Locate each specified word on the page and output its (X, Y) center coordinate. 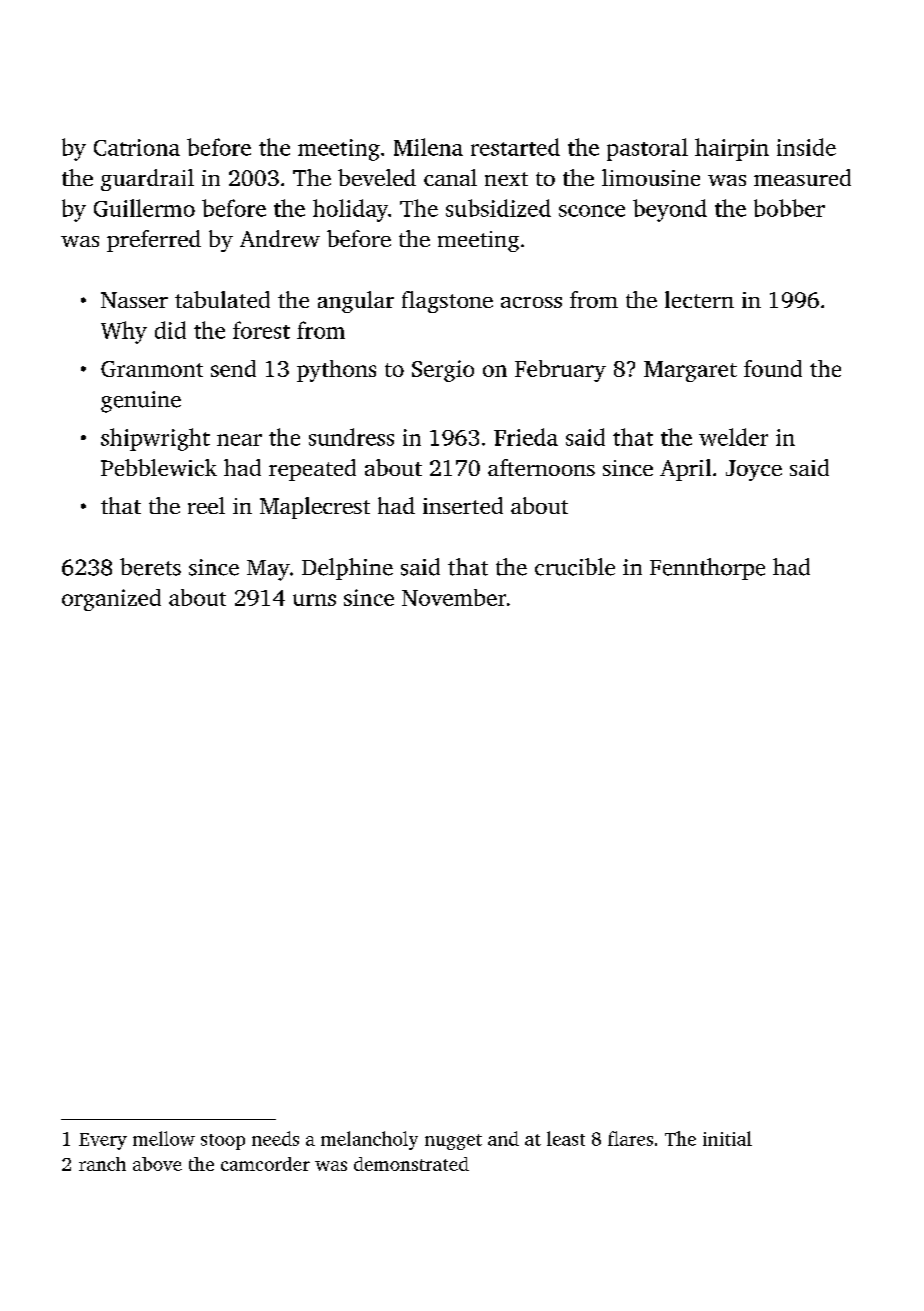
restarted (515, 147)
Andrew (280, 238)
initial (727, 1138)
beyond (670, 210)
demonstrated (411, 1164)
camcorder (265, 1164)
